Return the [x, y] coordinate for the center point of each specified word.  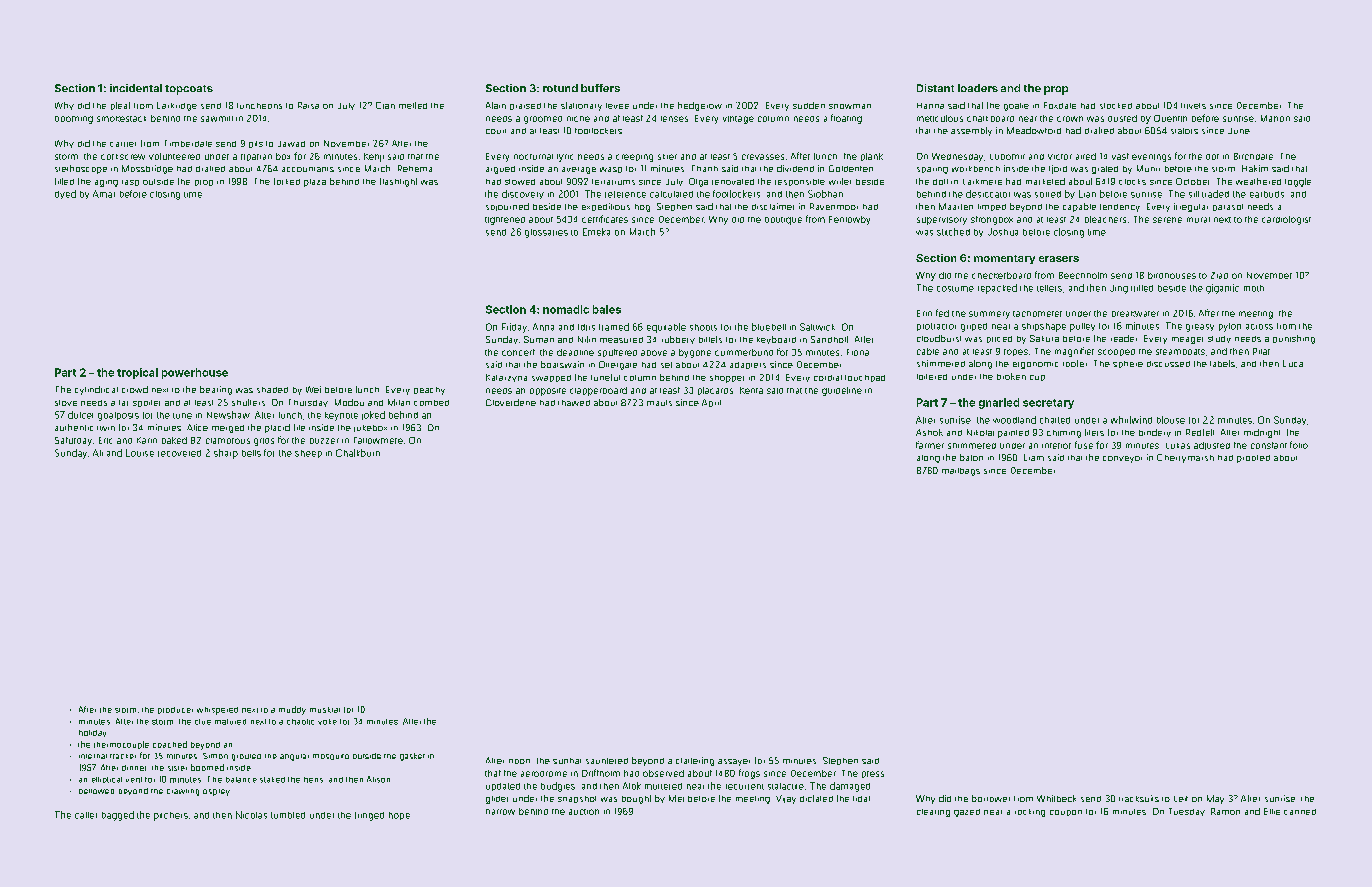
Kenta [751, 390]
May [1215, 799]
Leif [1181, 799]
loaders [978, 88]
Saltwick [817, 327]
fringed [369, 816]
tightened [505, 221]
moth [1254, 288]
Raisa [308, 105]
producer [175, 710]
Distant [935, 88]
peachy [429, 391]
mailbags [961, 472]
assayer [734, 762]
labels [1222, 363]
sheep [308, 454]
